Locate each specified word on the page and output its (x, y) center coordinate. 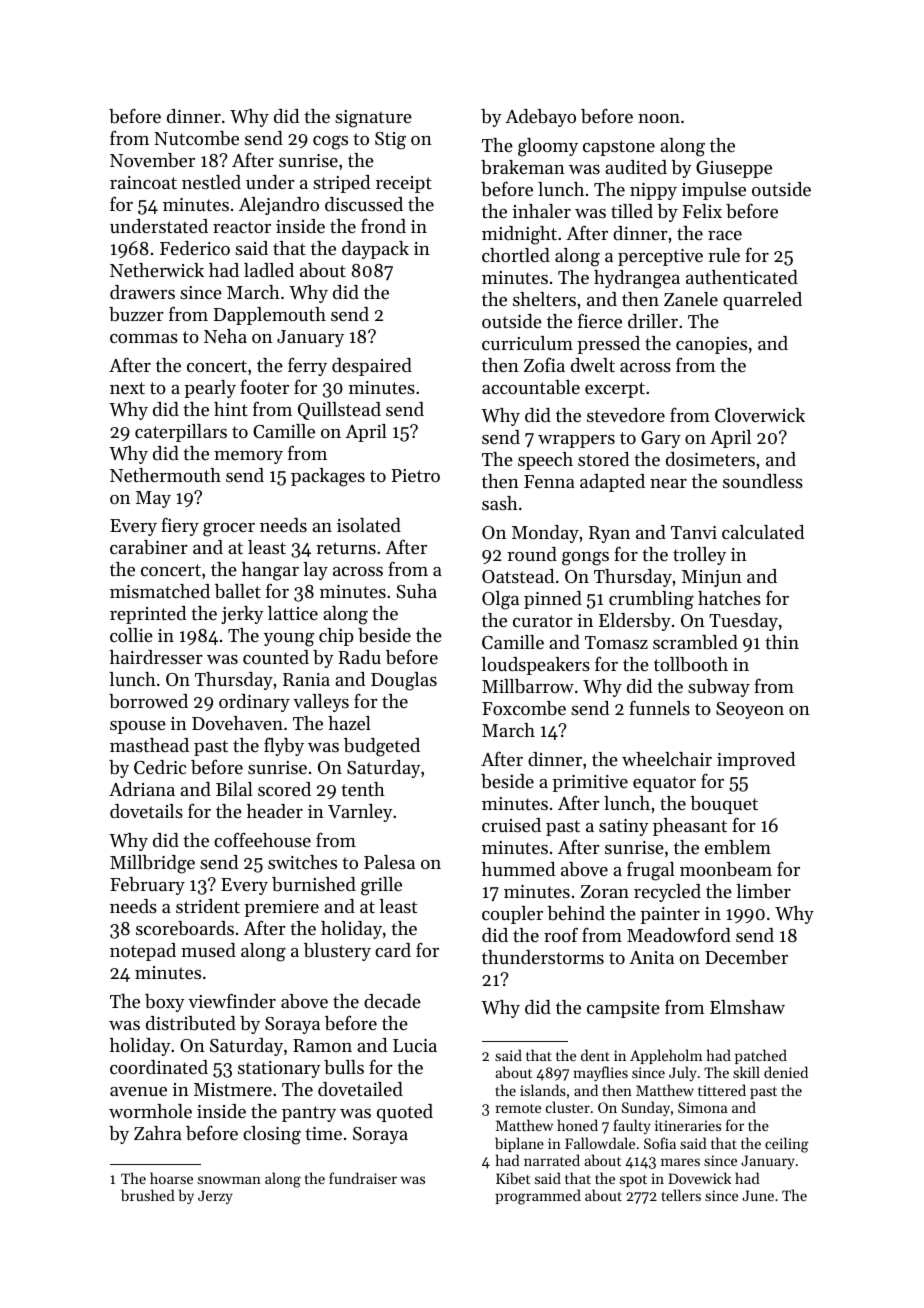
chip (336, 637)
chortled (516, 255)
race (725, 235)
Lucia (415, 1045)
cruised (511, 825)
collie (131, 635)
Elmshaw (747, 1007)
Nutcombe (196, 138)
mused (208, 950)
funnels (659, 707)
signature (373, 119)
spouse (138, 727)
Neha (225, 336)
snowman (229, 1180)
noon (659, 118)
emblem (738, 847)
